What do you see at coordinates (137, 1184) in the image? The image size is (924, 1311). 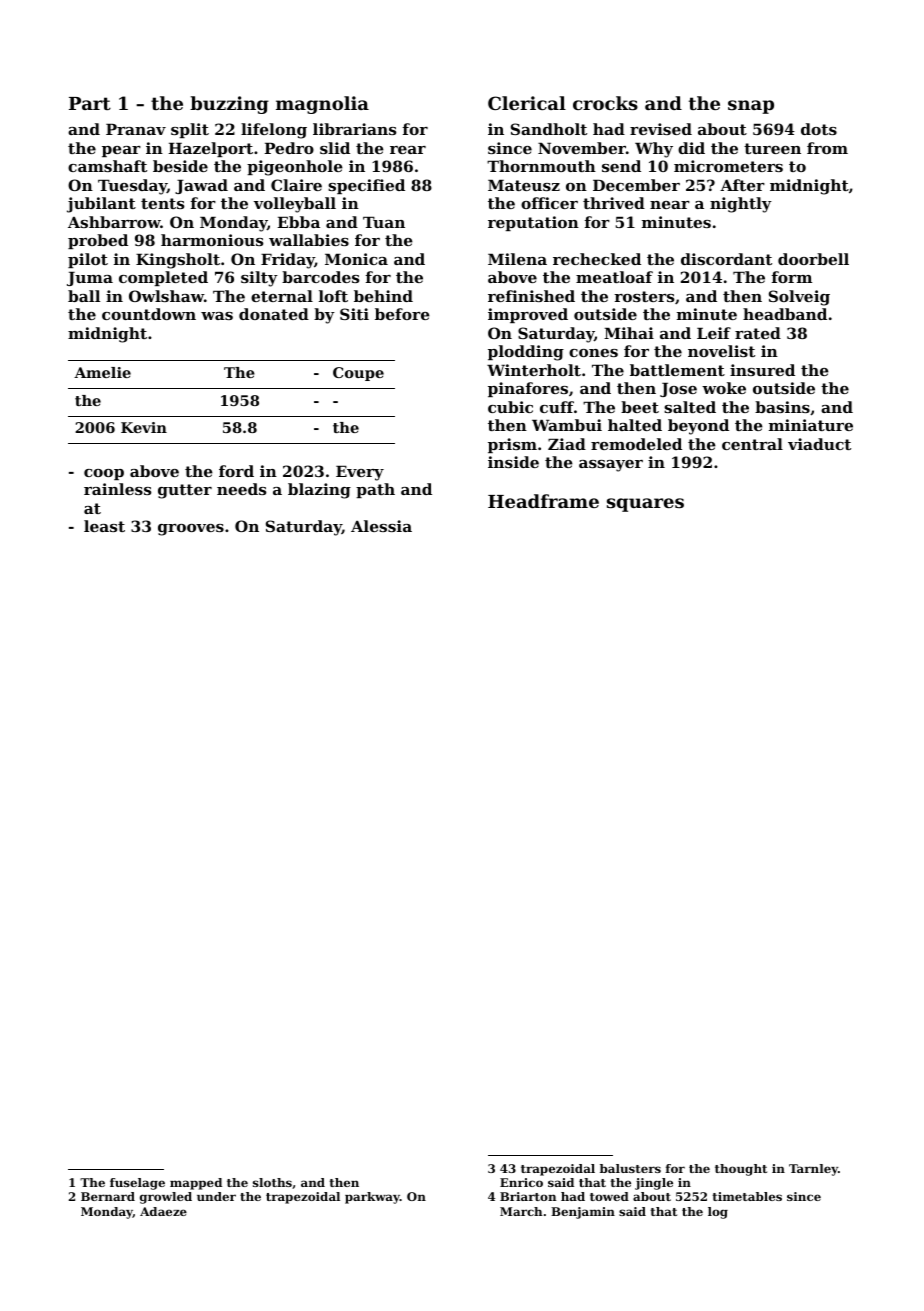 I see `fuselage` at bounding box center [137, 1184].
